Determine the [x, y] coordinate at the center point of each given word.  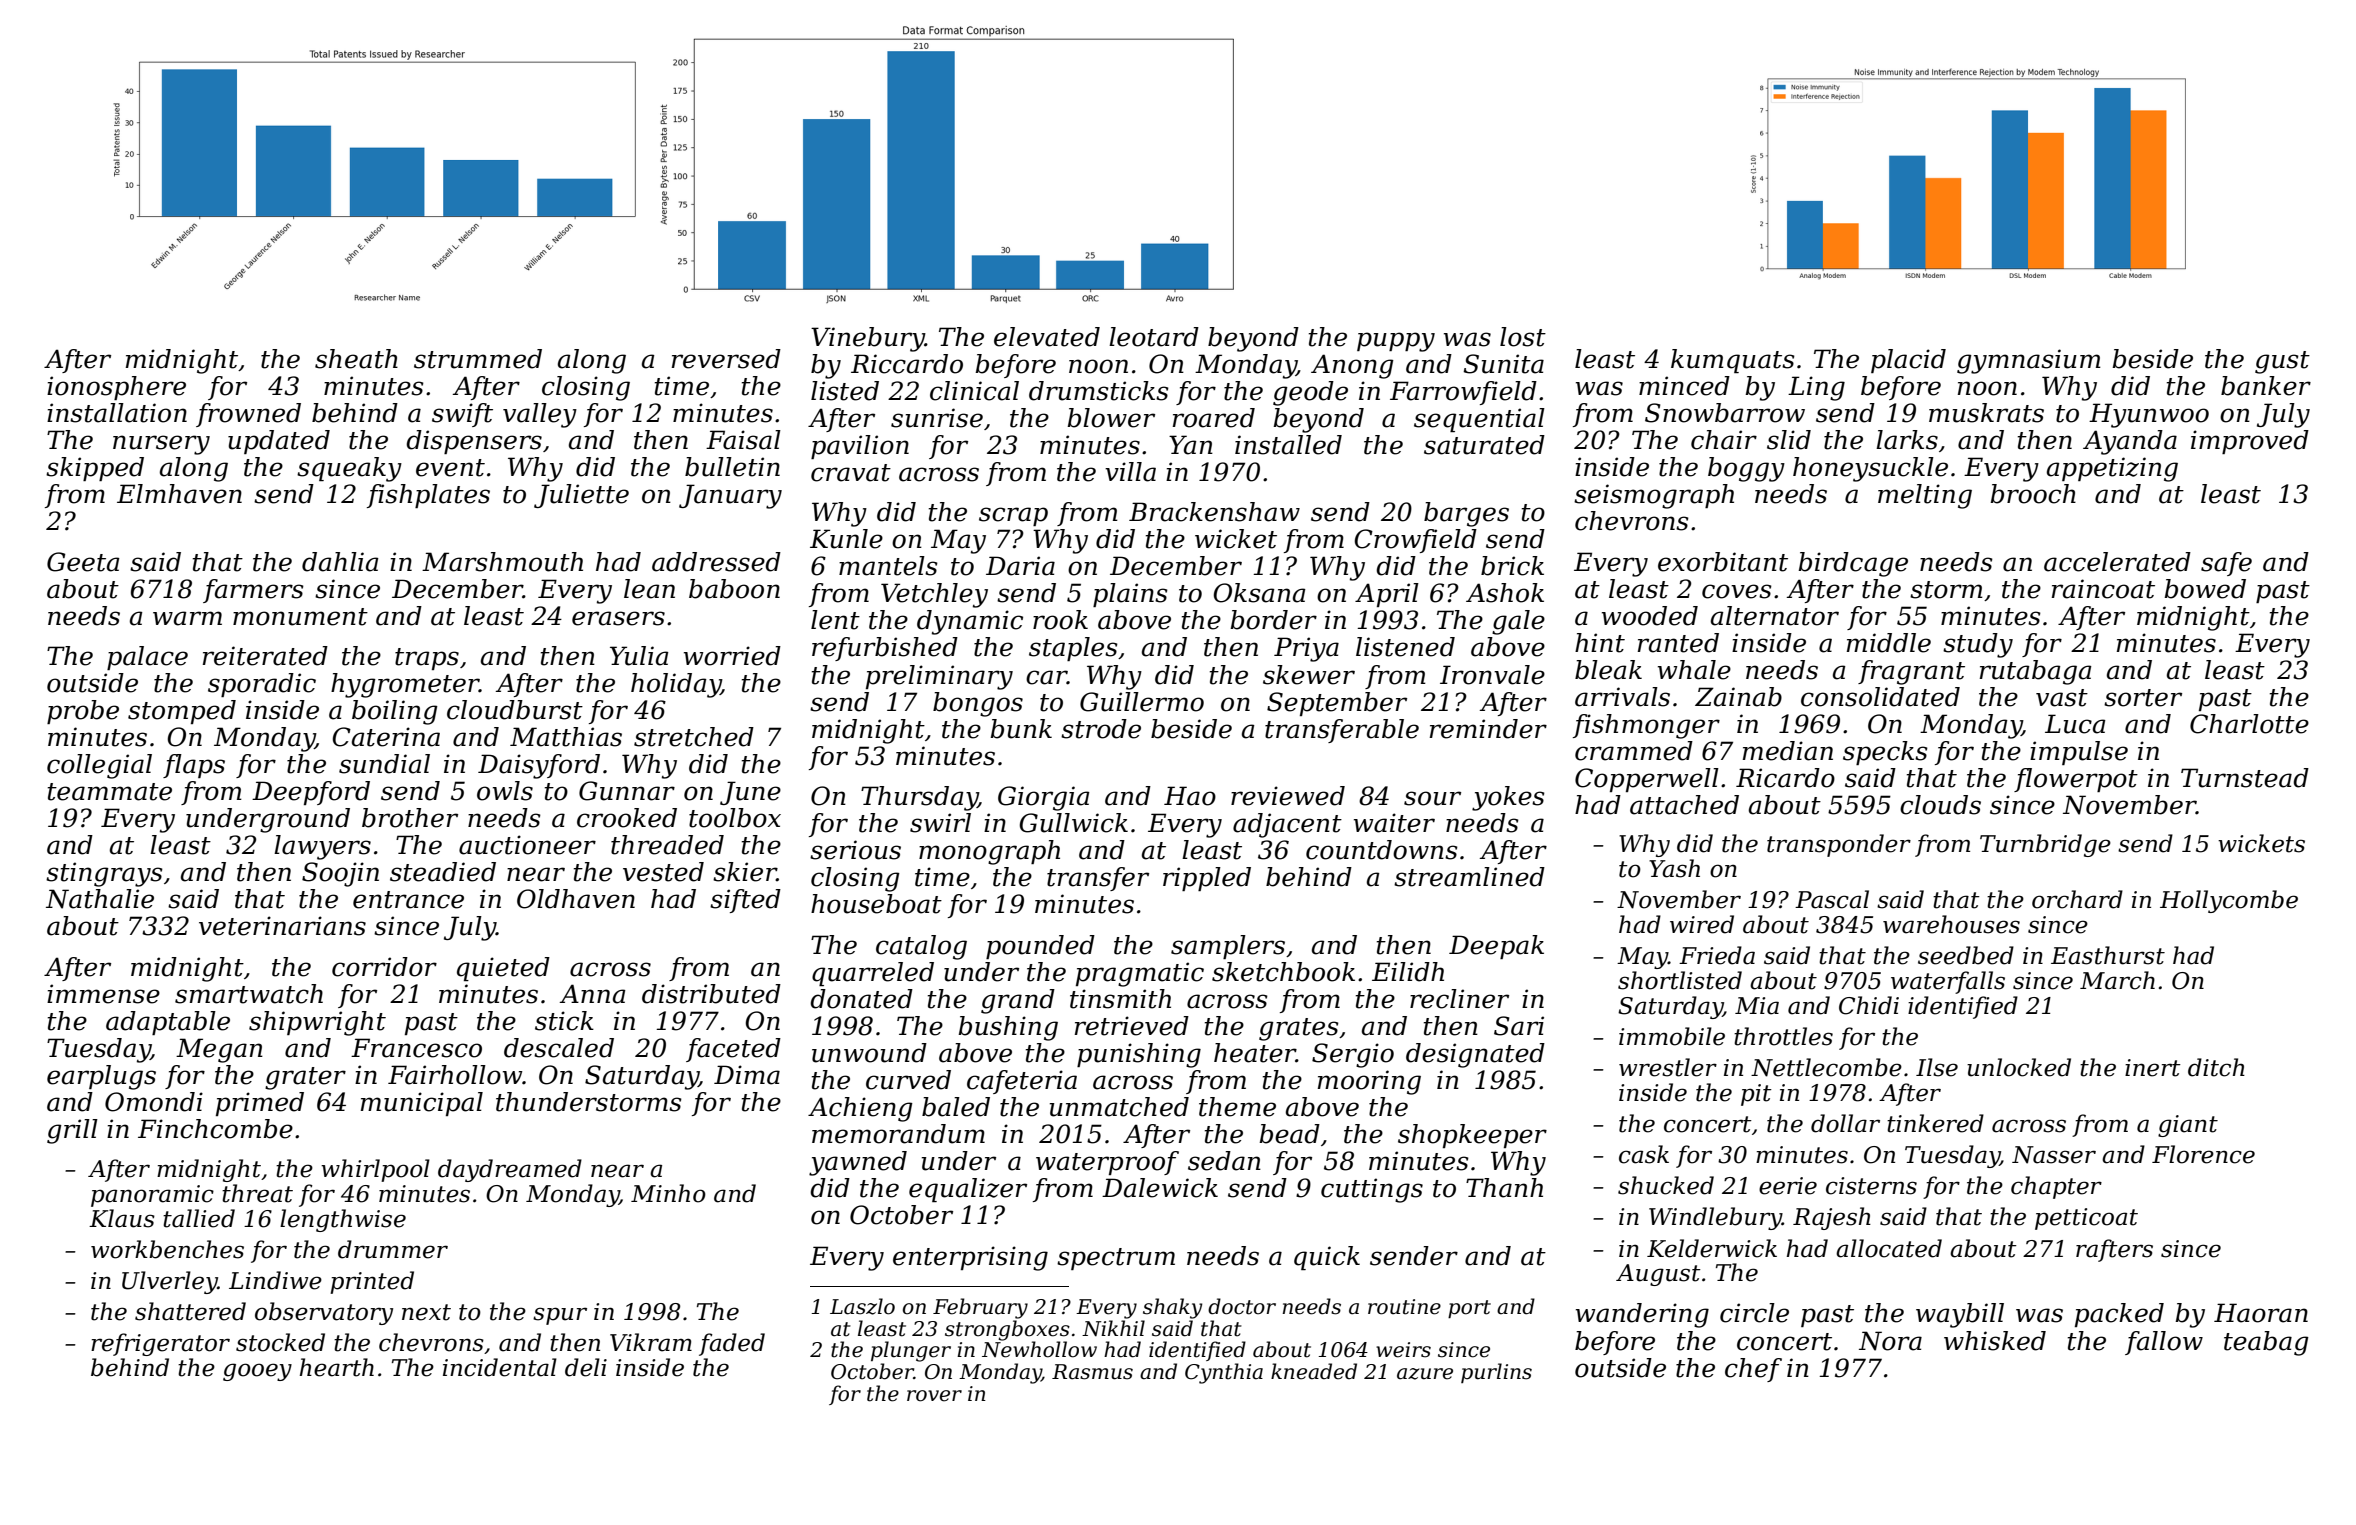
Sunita [1503, 364]
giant [2188, 1126]
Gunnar [627, 791]
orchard [2077, 899]
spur [560, 1316]
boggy [1746, 469]
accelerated [2117, 562]
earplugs [101, 1077]
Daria [1020, 566]
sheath [356, 359]
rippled [1207, 879]
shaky [1172, 1308]
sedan [1224, 1161]
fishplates [428, 496]
